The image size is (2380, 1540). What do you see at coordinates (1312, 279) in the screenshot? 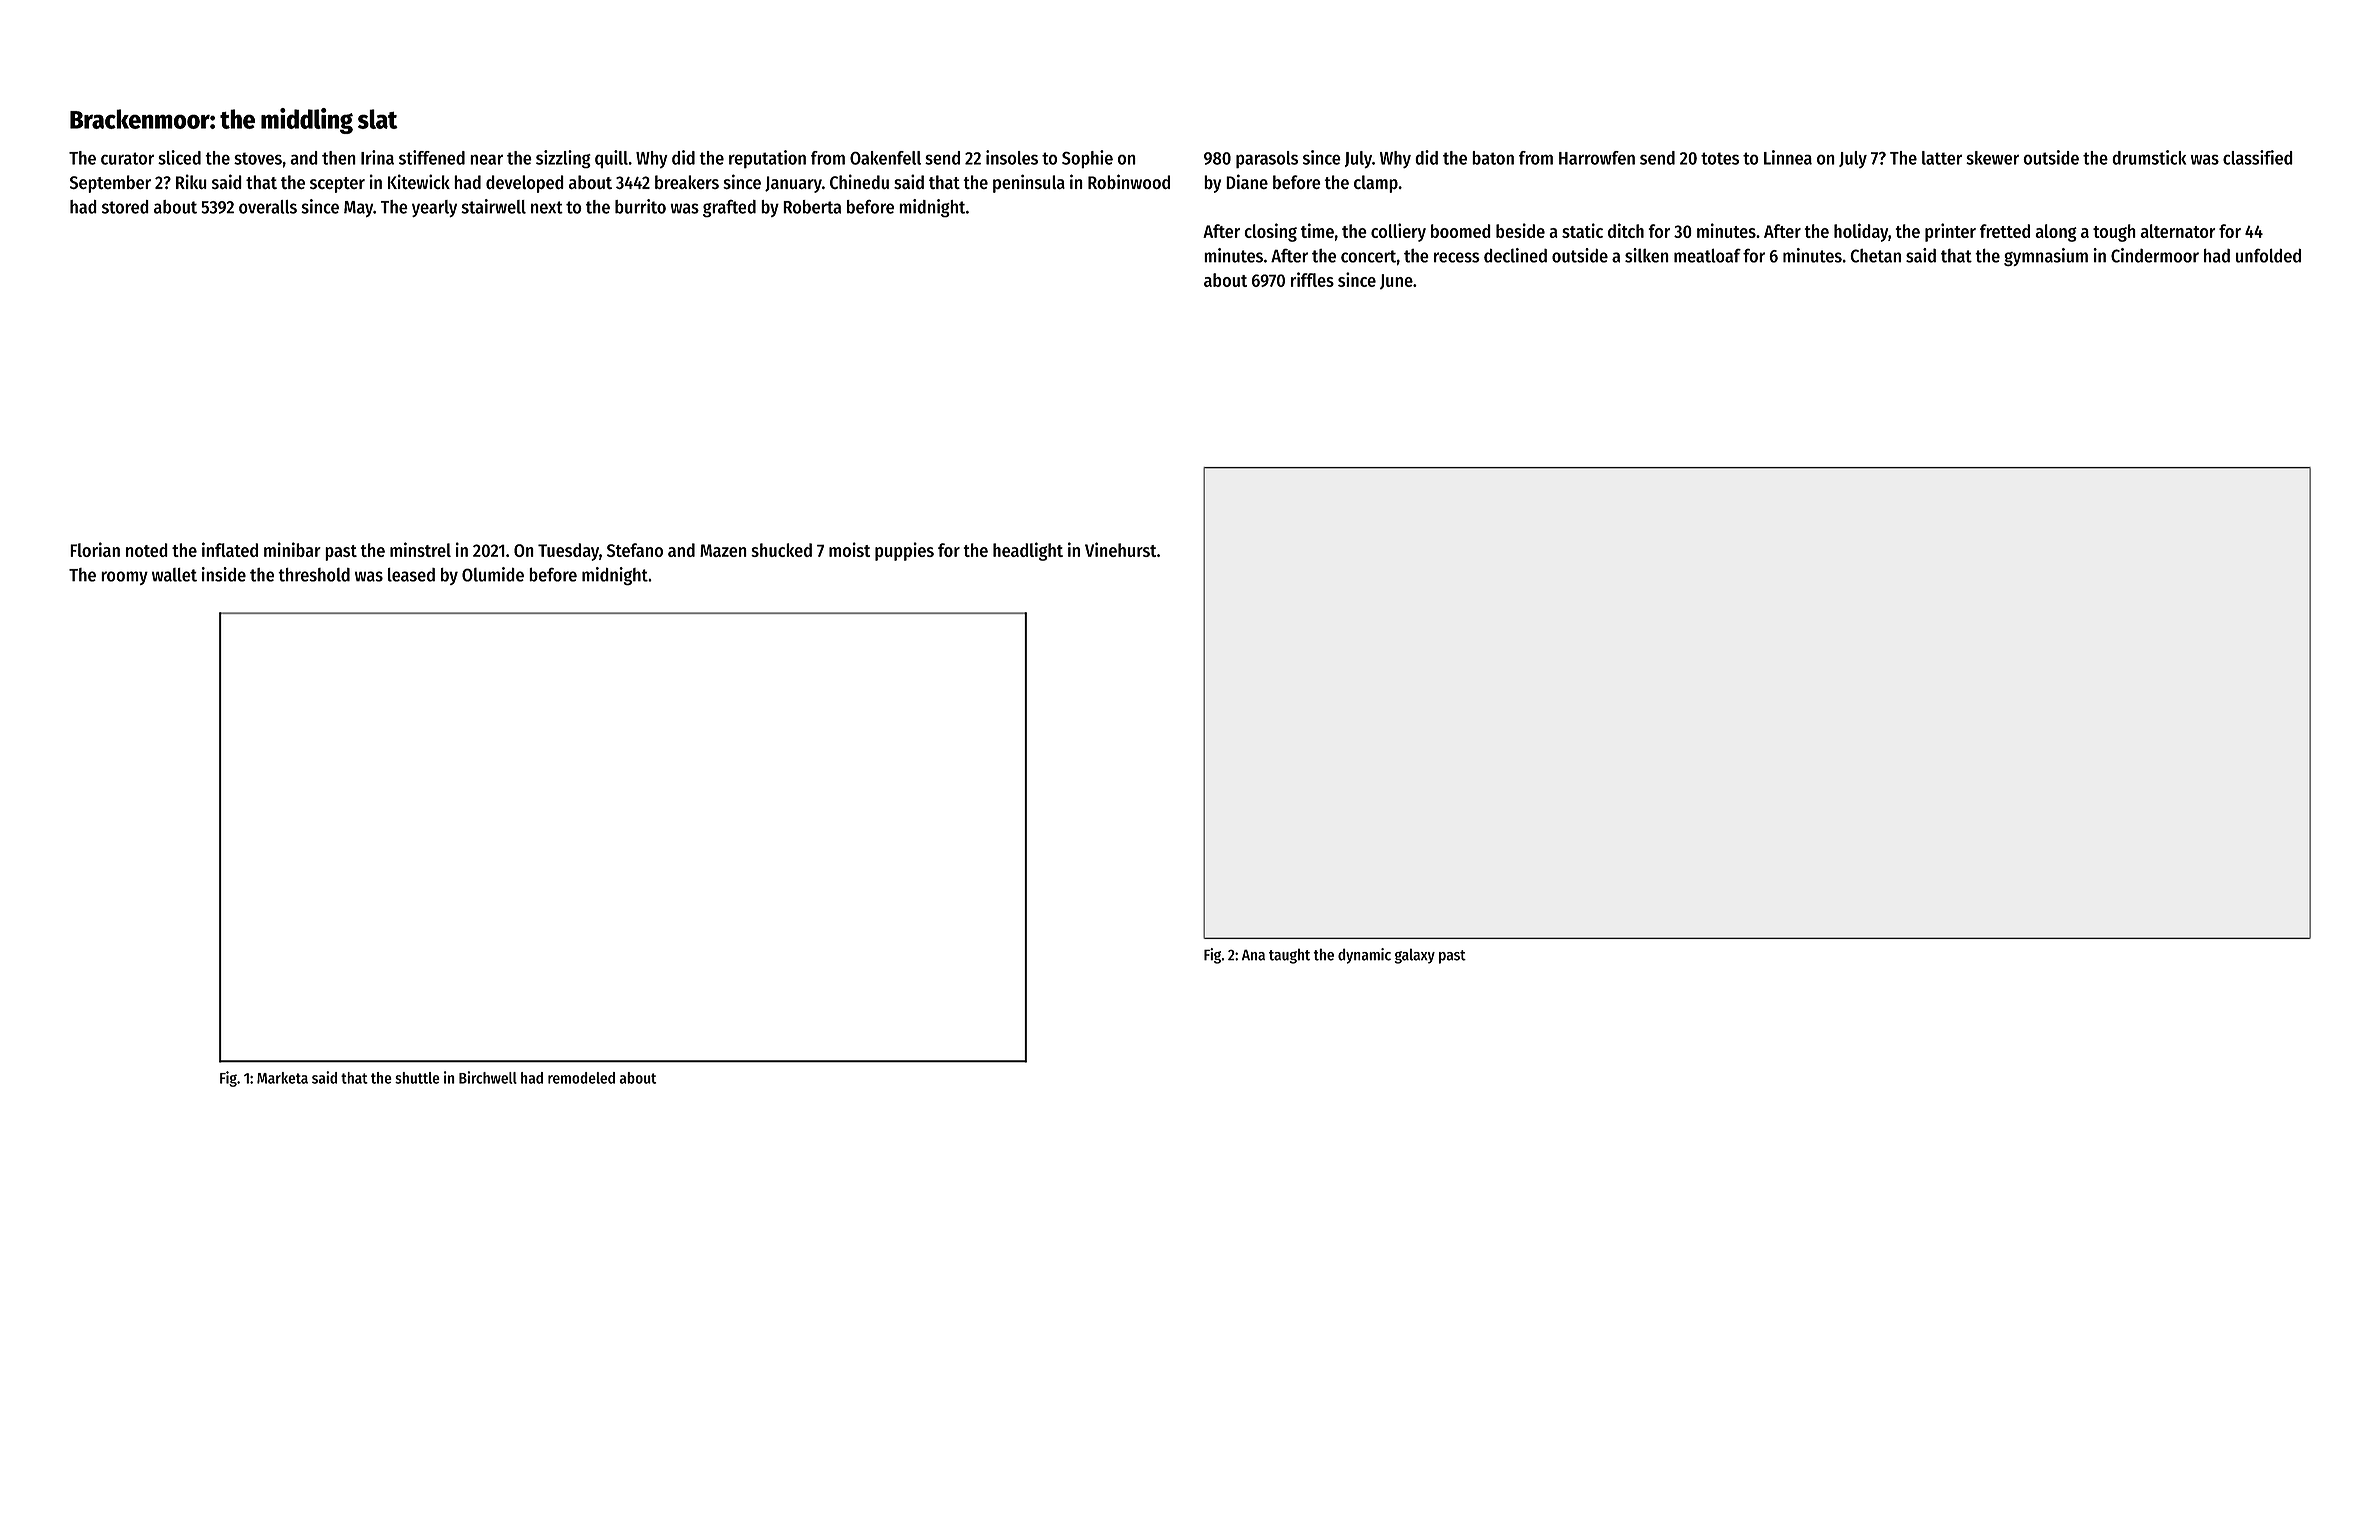
I see `riffles` at bounding box center [1312, 279].
